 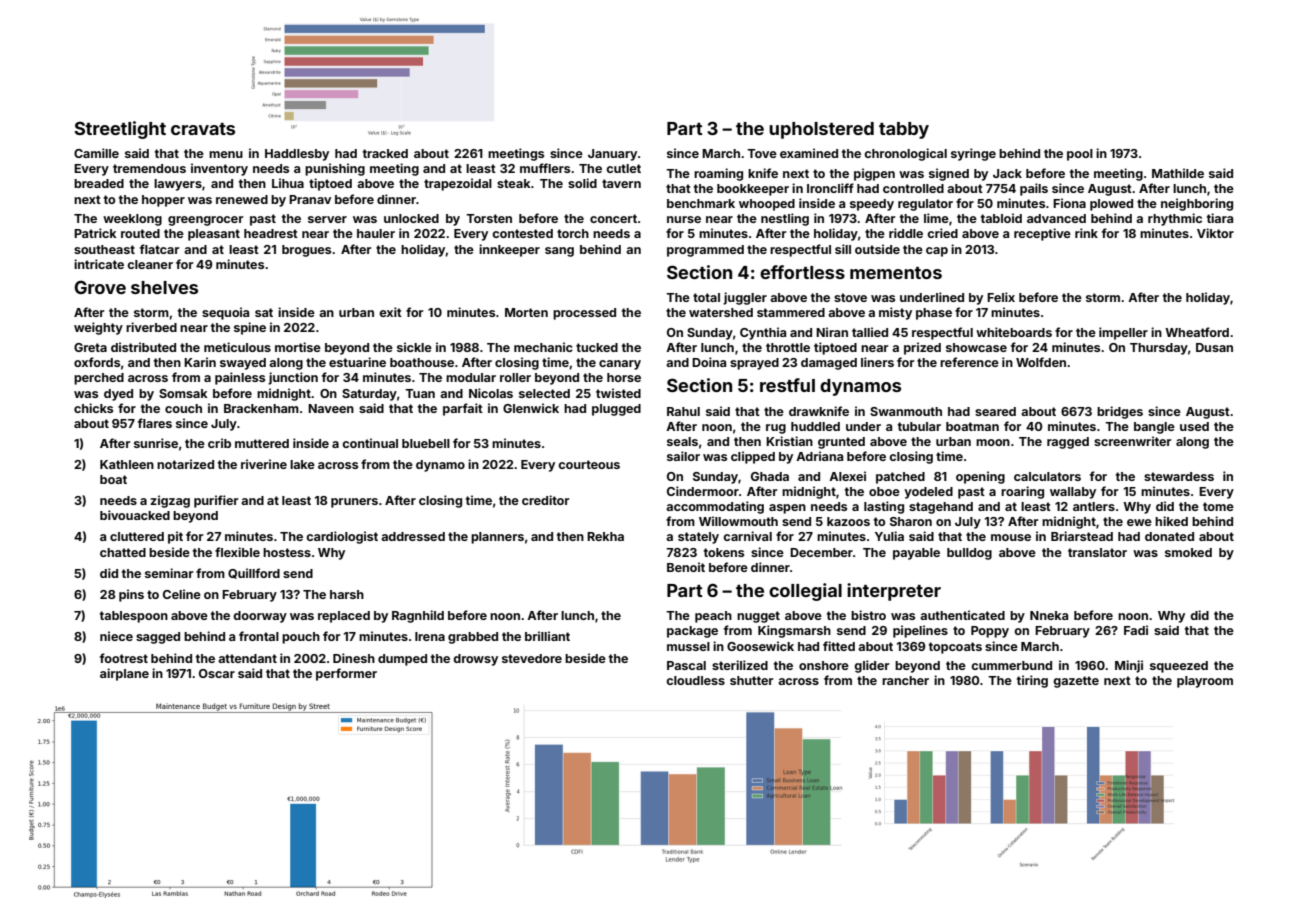 What do you see at coordinates (706, 297) in the image?
I see `total` at bounding box center [706, 297].
